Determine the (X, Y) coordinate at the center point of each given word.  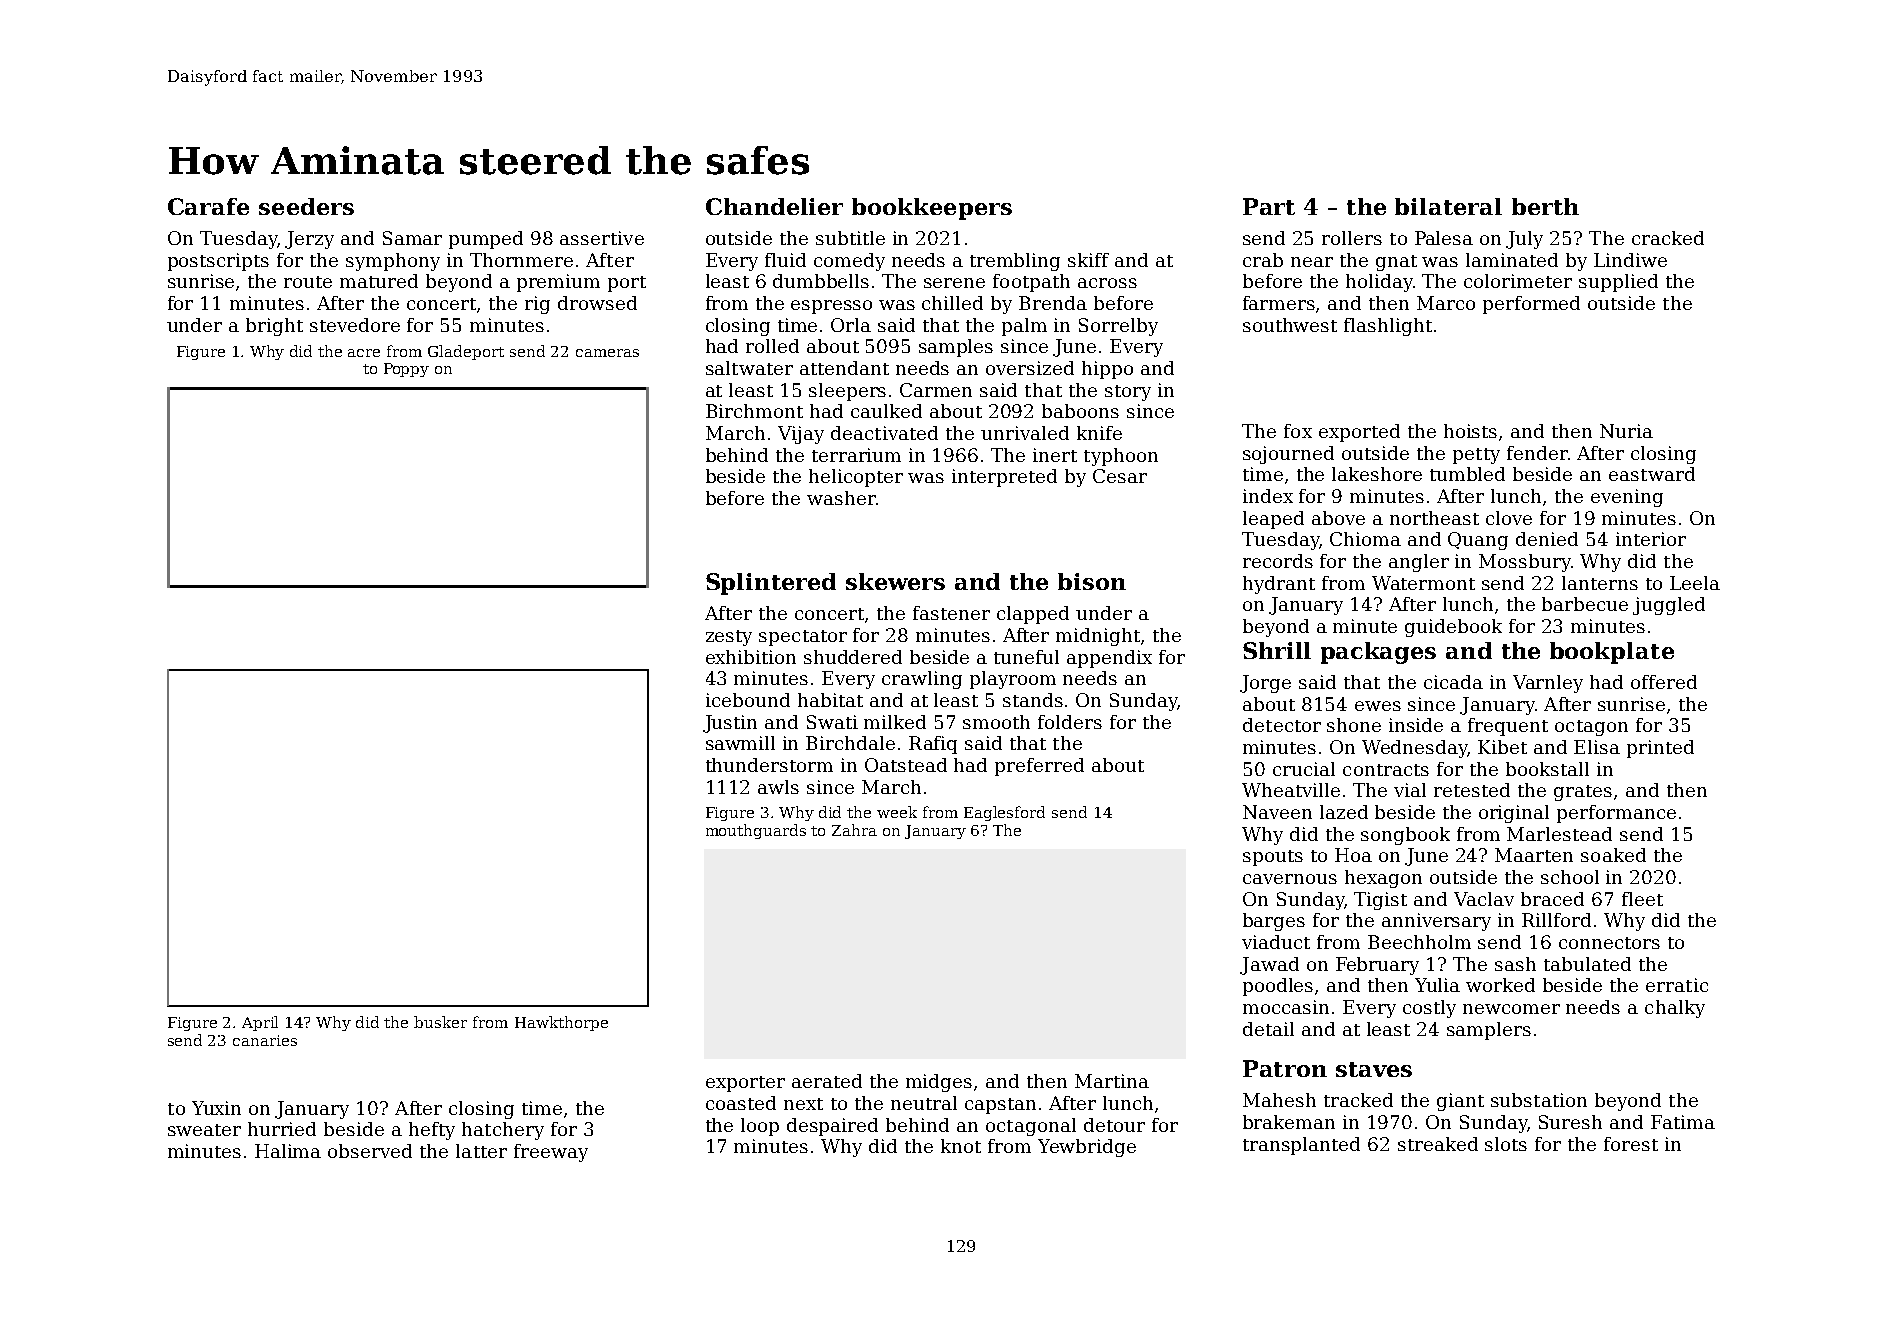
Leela (1695, 583)
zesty (729, 638)
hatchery (503, 1131)
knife (1099, 433)
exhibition (751, 657)
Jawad (1269, 966)
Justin (730, 724)
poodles (1278, 987)
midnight (1098, 637)
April (260, 1023)
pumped (486, 240)
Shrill (1277, 650)
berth (1545, 206)
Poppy (406, 370)
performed (1531, 305)
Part (1269, 206)
